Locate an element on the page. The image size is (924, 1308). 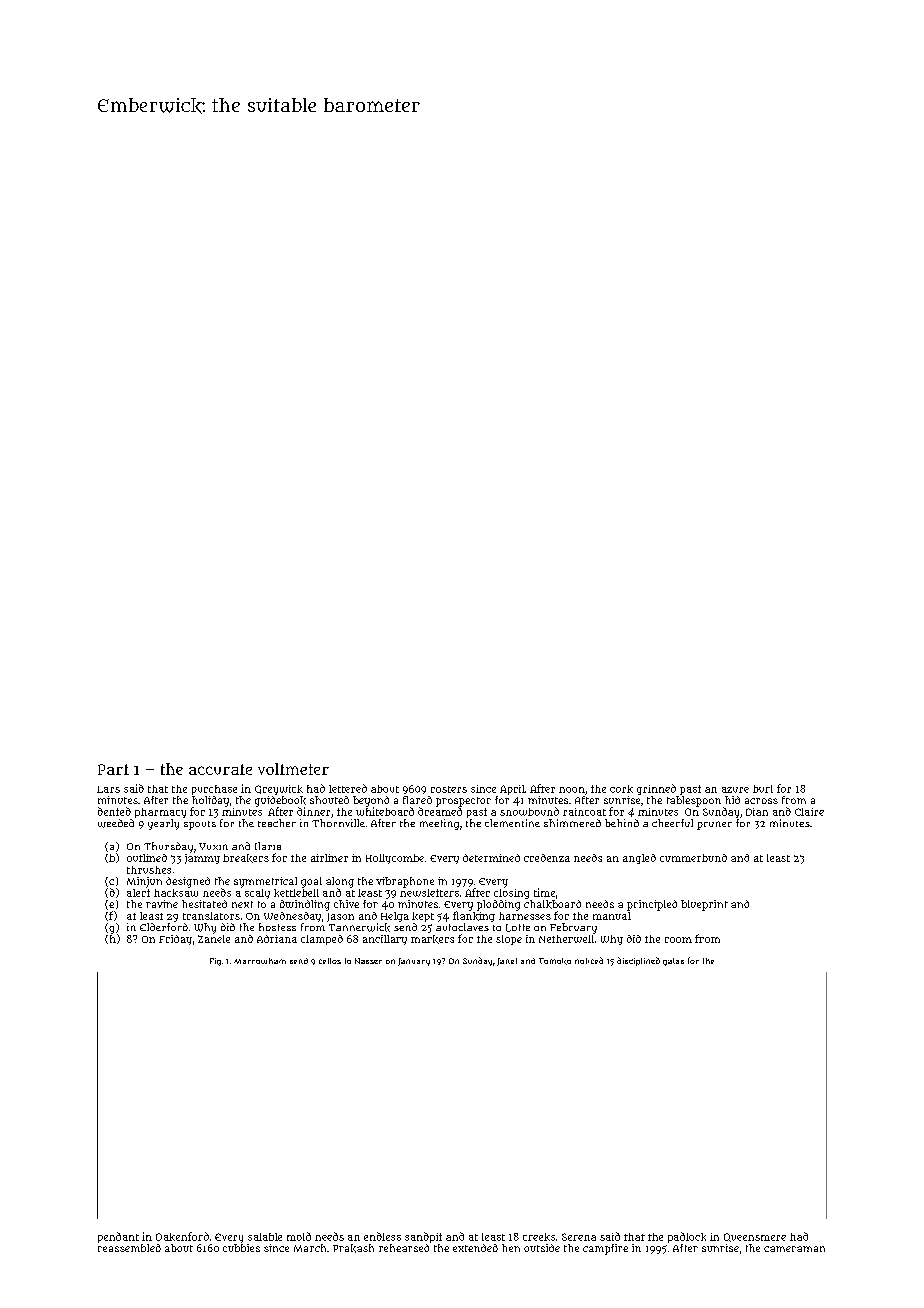
cellos is located at coordinates (330, 961).
